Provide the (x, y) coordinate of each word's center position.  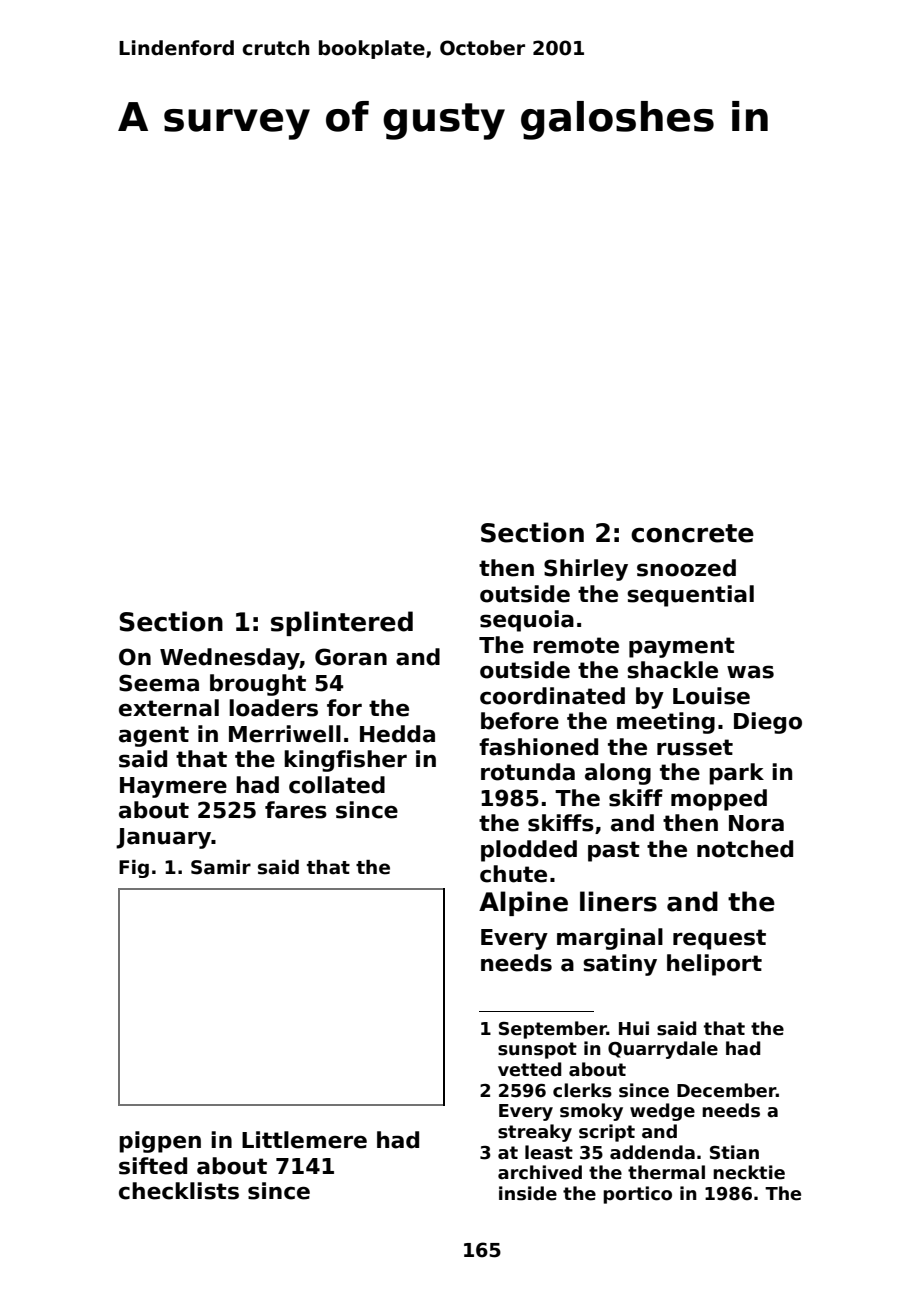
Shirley (586, 570)
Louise (711, 696)
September (553, 1030)
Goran (351, 657)
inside (528, 1193)
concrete (692, 533)
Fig (134, 869)
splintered (342, 623)
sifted (153, 1166)
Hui (634, 1028)
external (169, 708)
